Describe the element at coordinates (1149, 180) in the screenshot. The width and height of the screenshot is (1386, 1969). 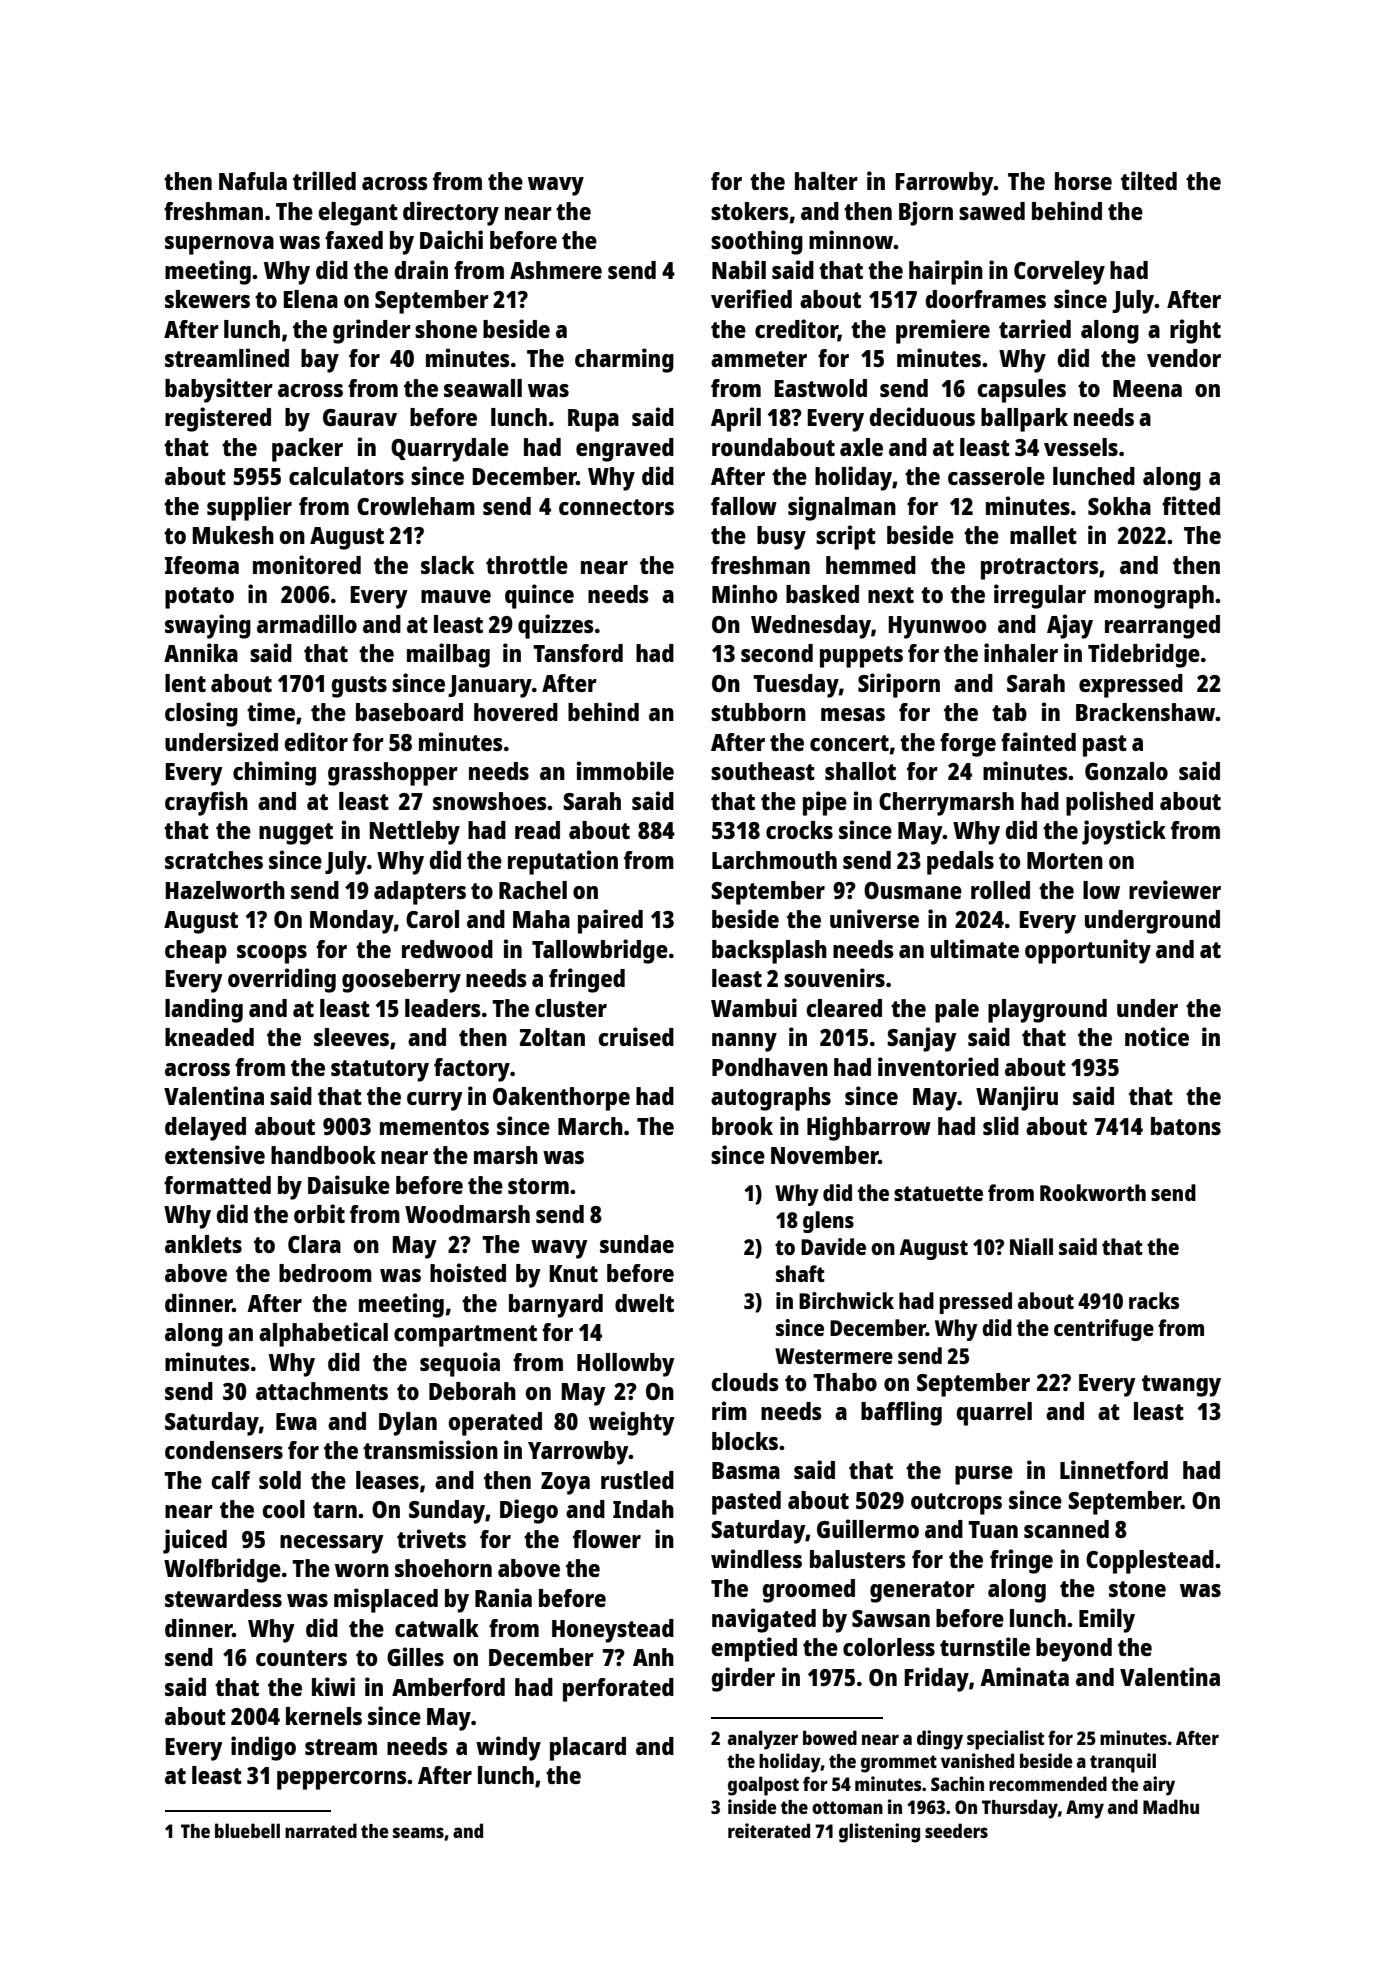
I see `tilted` at that location.
